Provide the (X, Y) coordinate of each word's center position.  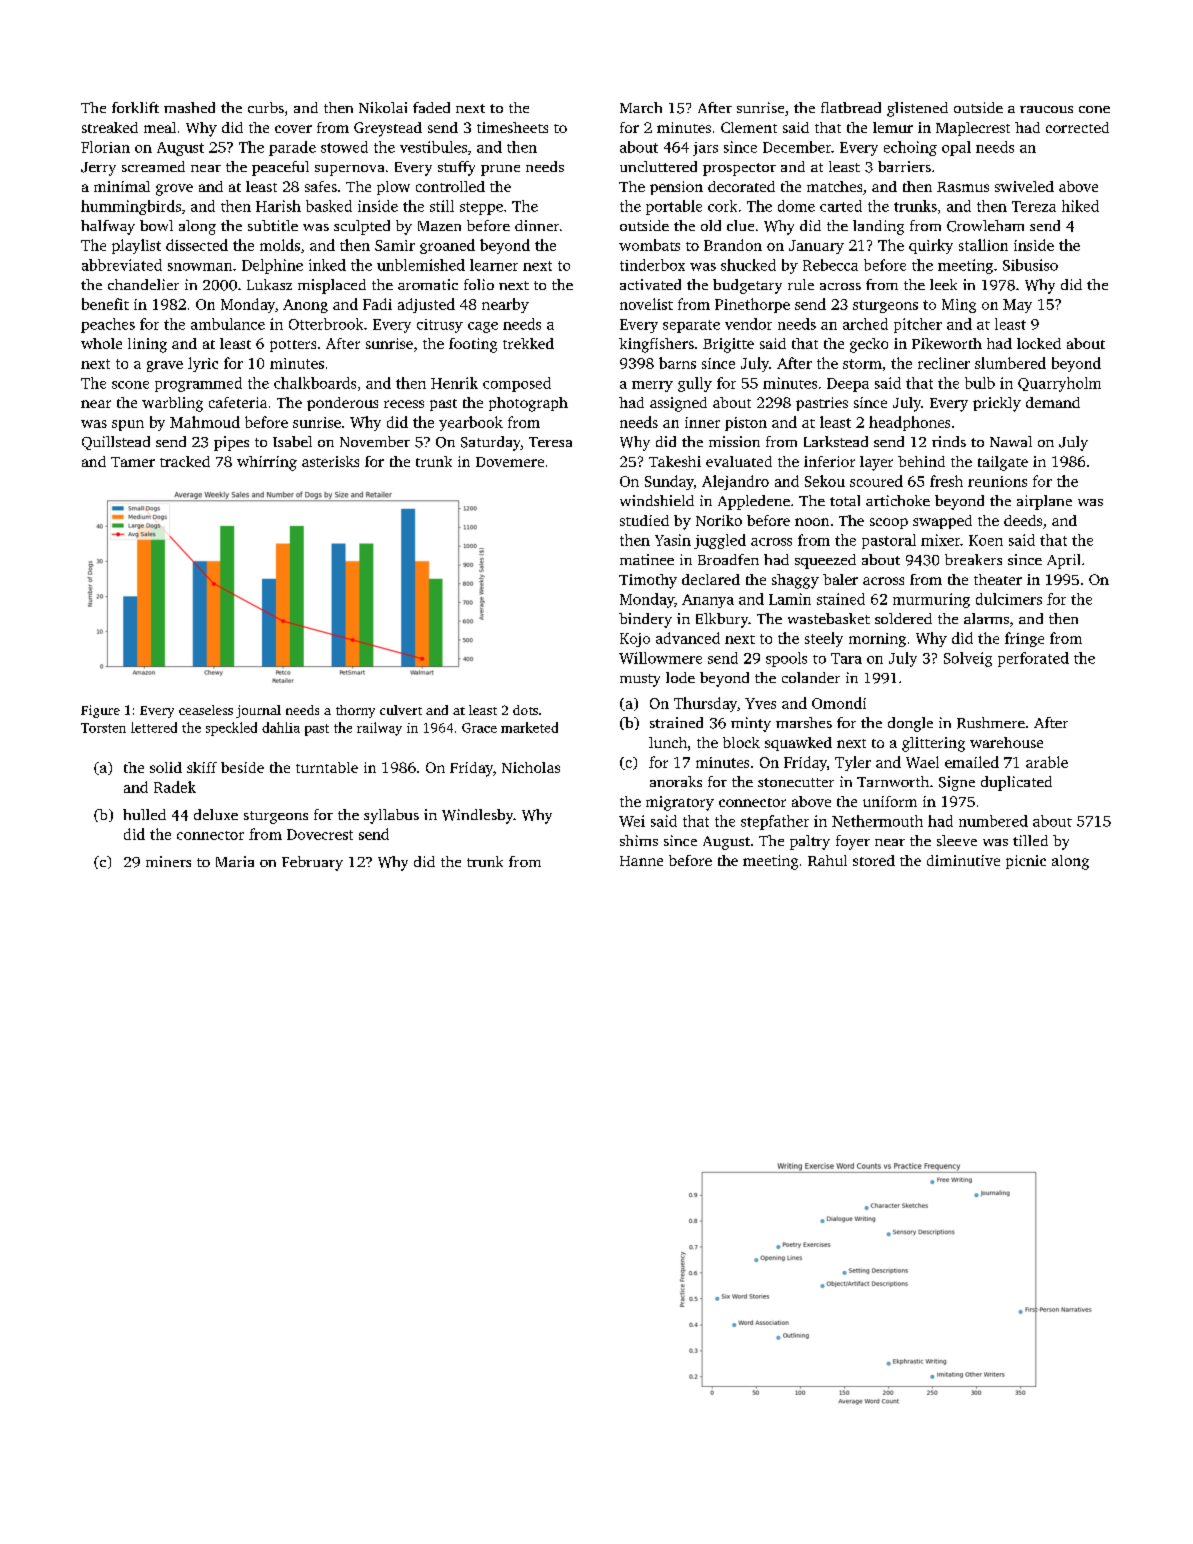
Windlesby (478, 816)
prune (500, 170)
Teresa (550, 442)
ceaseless (206, 710)
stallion (983, 245)
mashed (189, 107)
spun (128, 425)
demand (1053, 402)
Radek (175, 787)
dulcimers (1009, 599)
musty (640, 680)
